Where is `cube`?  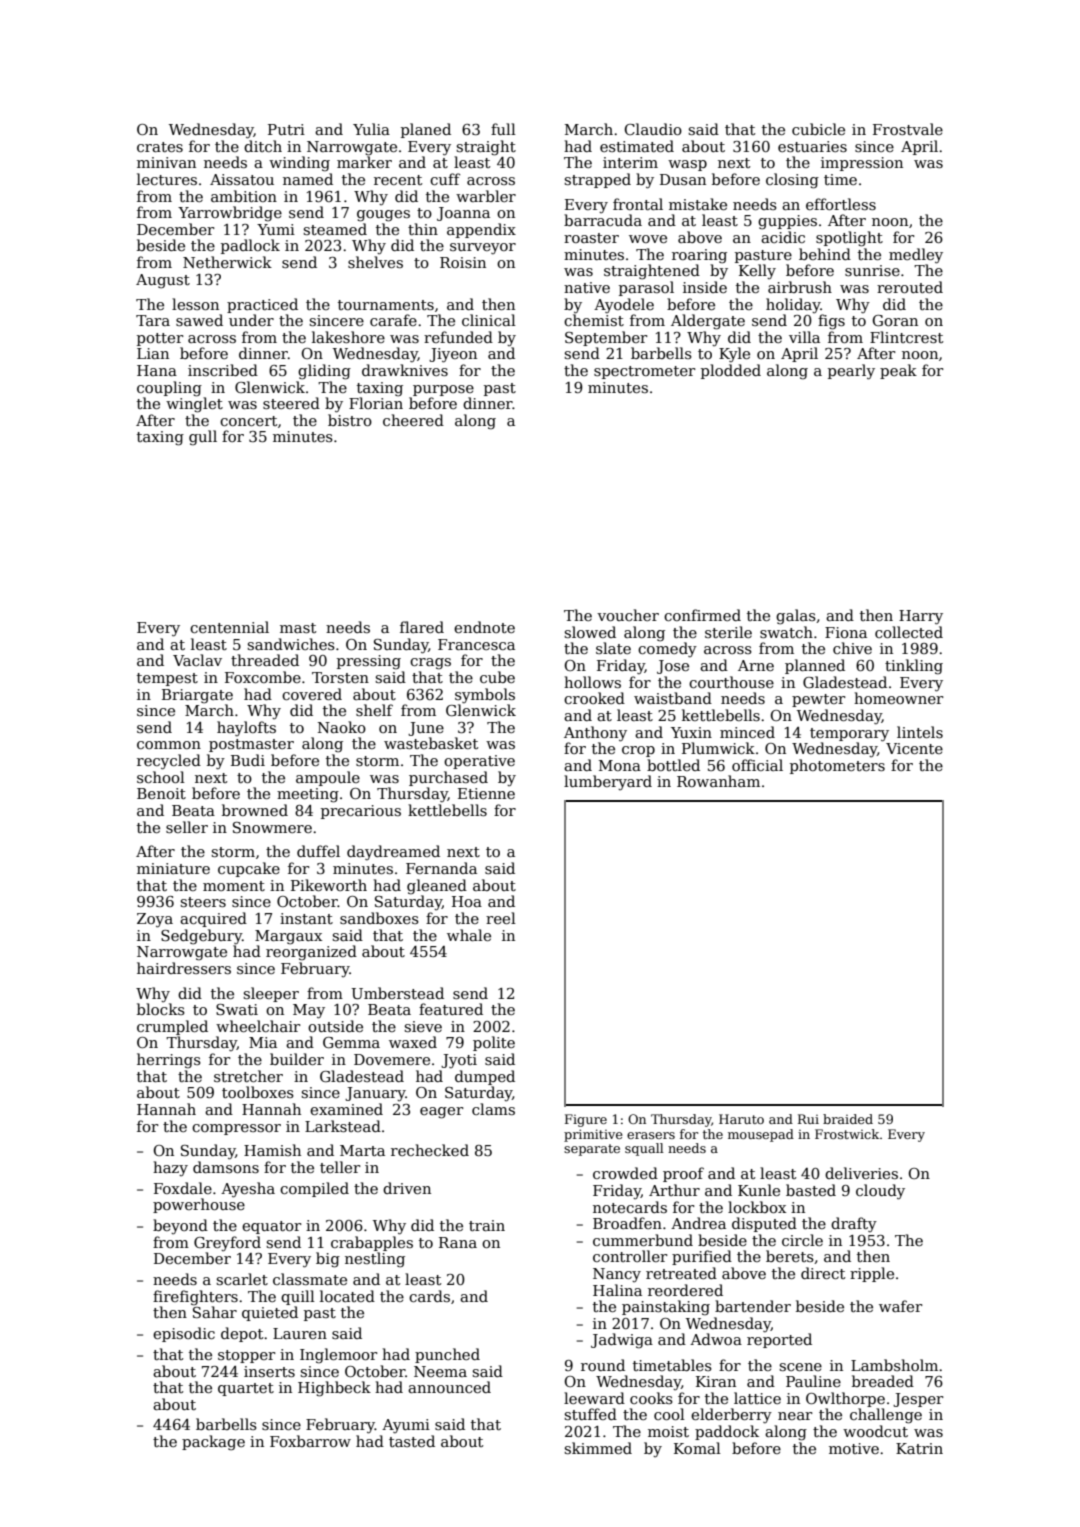
cube is located at coordinates (497, 677).
